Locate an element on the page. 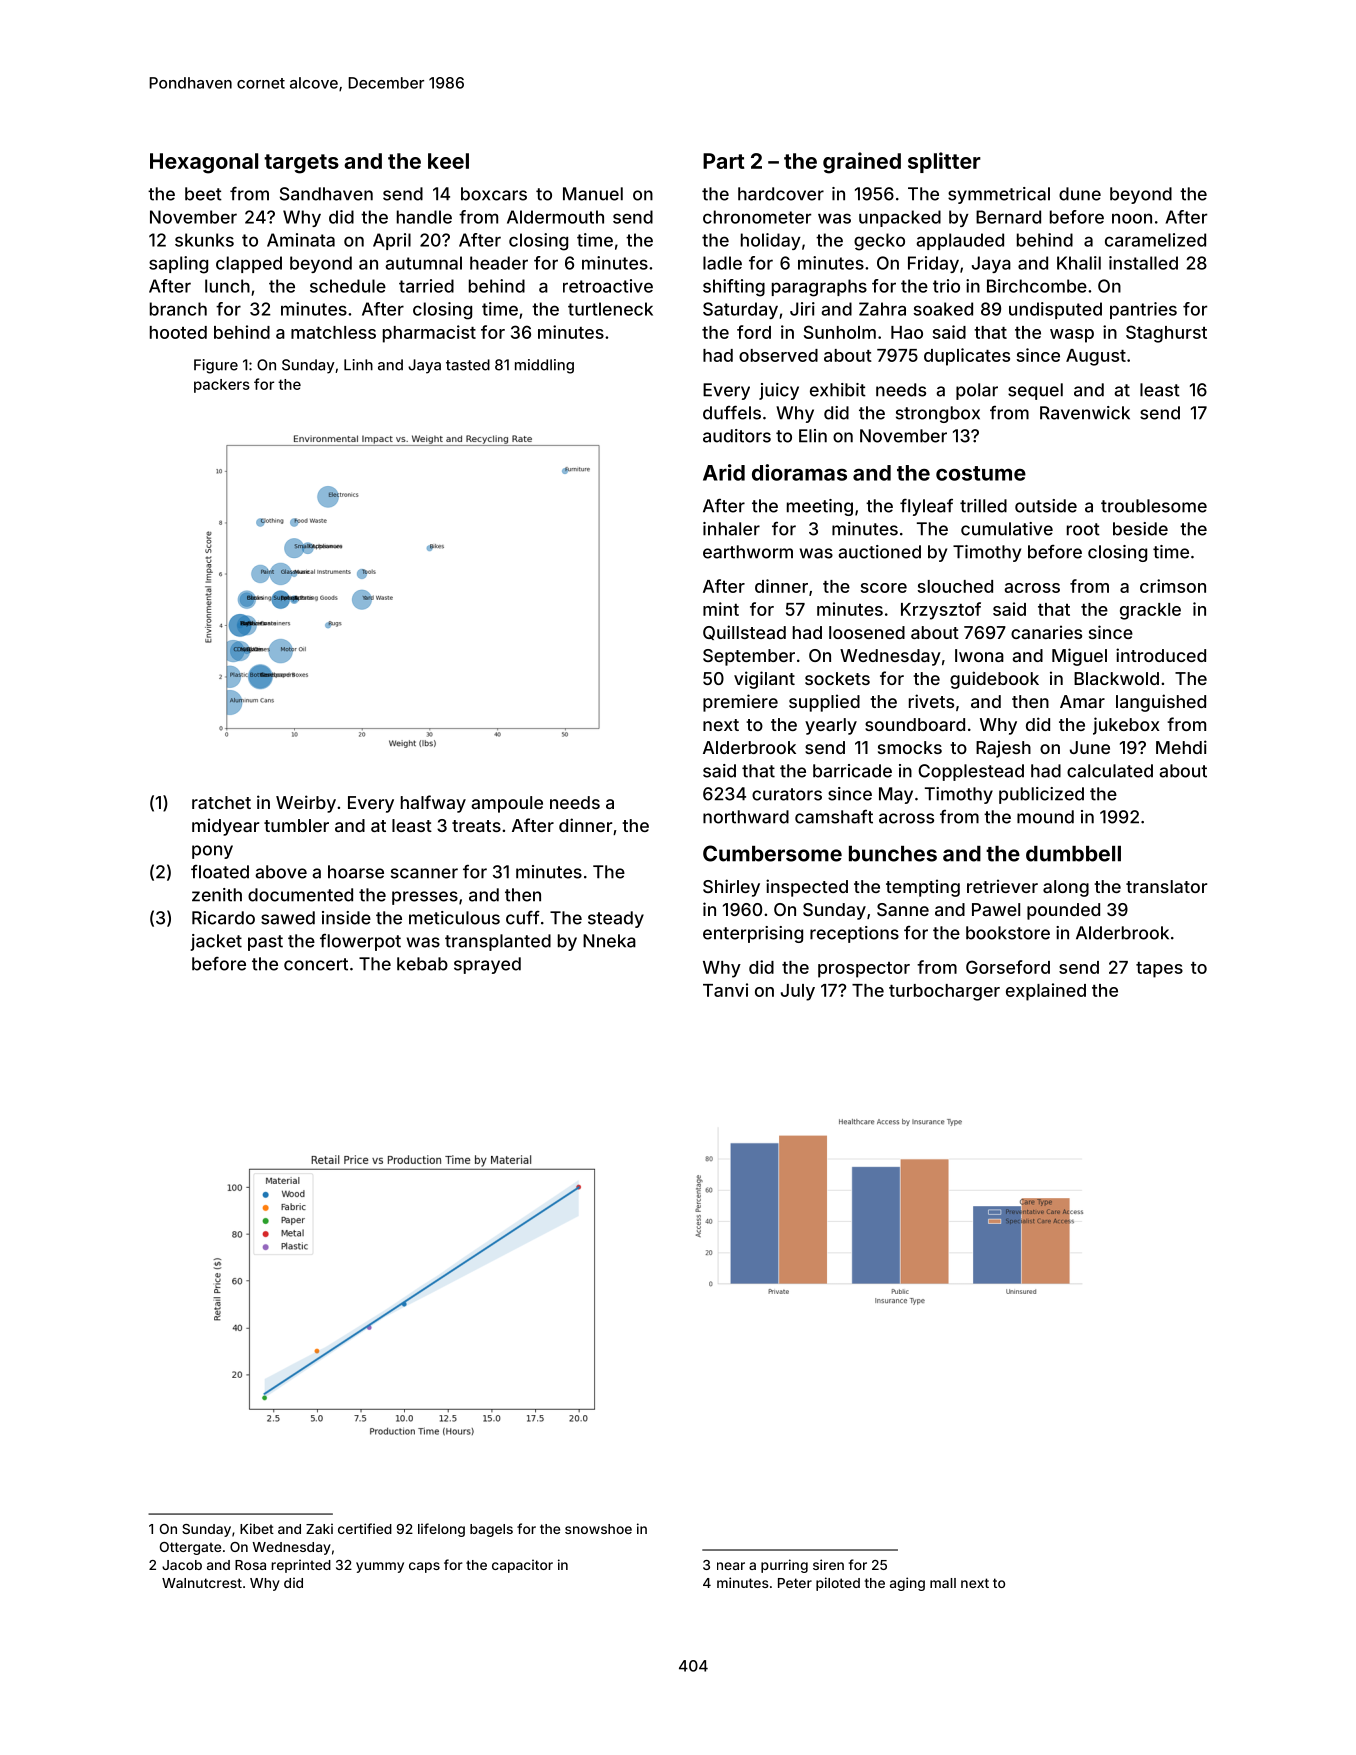 Image resolution: width=1356 pixels, height=1755 pixels. crimson is located at coordinates (1173, 586).
